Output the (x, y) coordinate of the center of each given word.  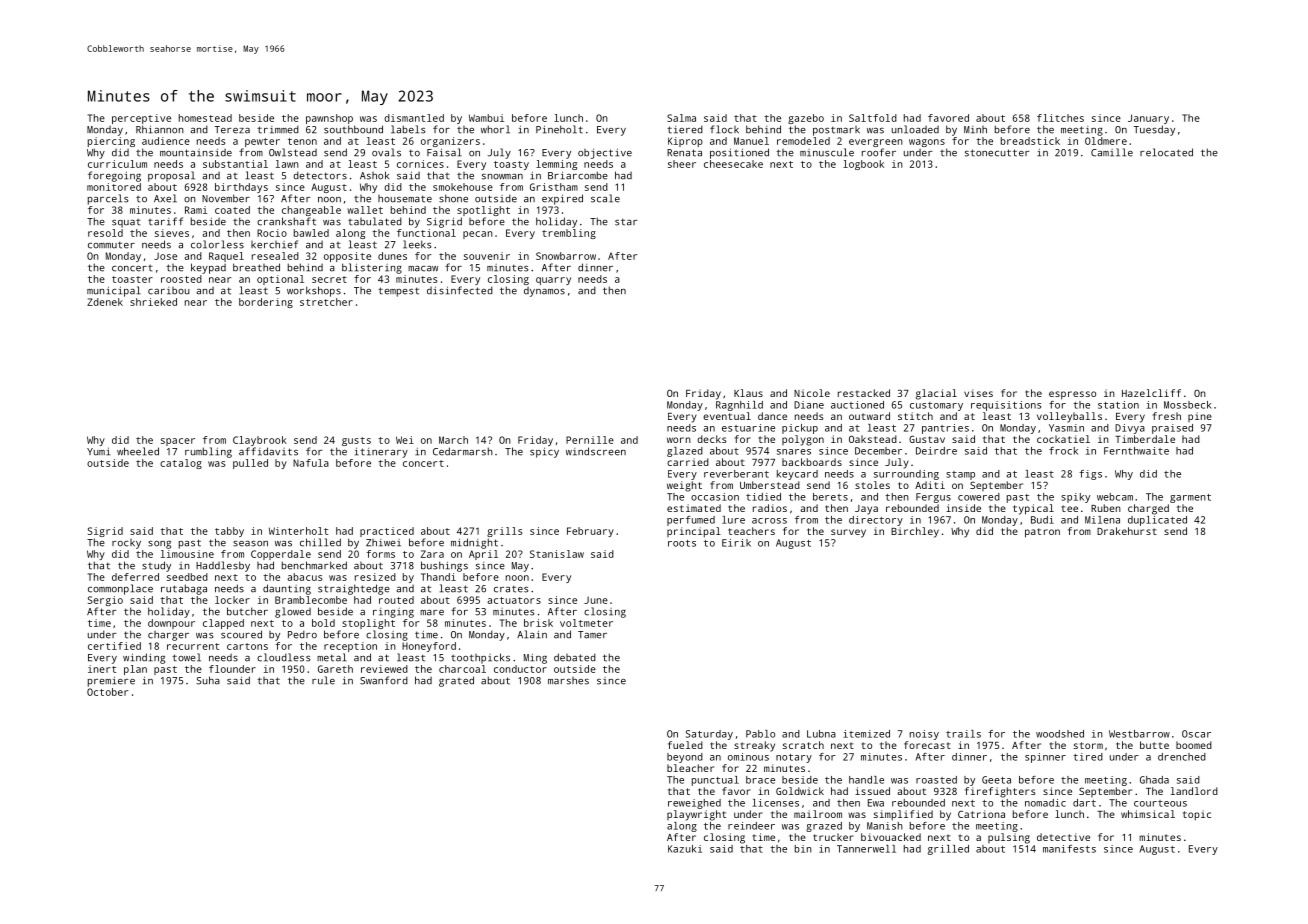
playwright (696, 815)
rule (323, 680)
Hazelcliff (1151, 393)
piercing (111, 142)
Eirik (736, 543)
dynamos (544, 292)
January (1148, 119)
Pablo (760, 734)
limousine (187, 554)
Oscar (1196, 734)
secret (329, 279)
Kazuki (685, 849)
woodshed (1060, 734)
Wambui (486, 118)
